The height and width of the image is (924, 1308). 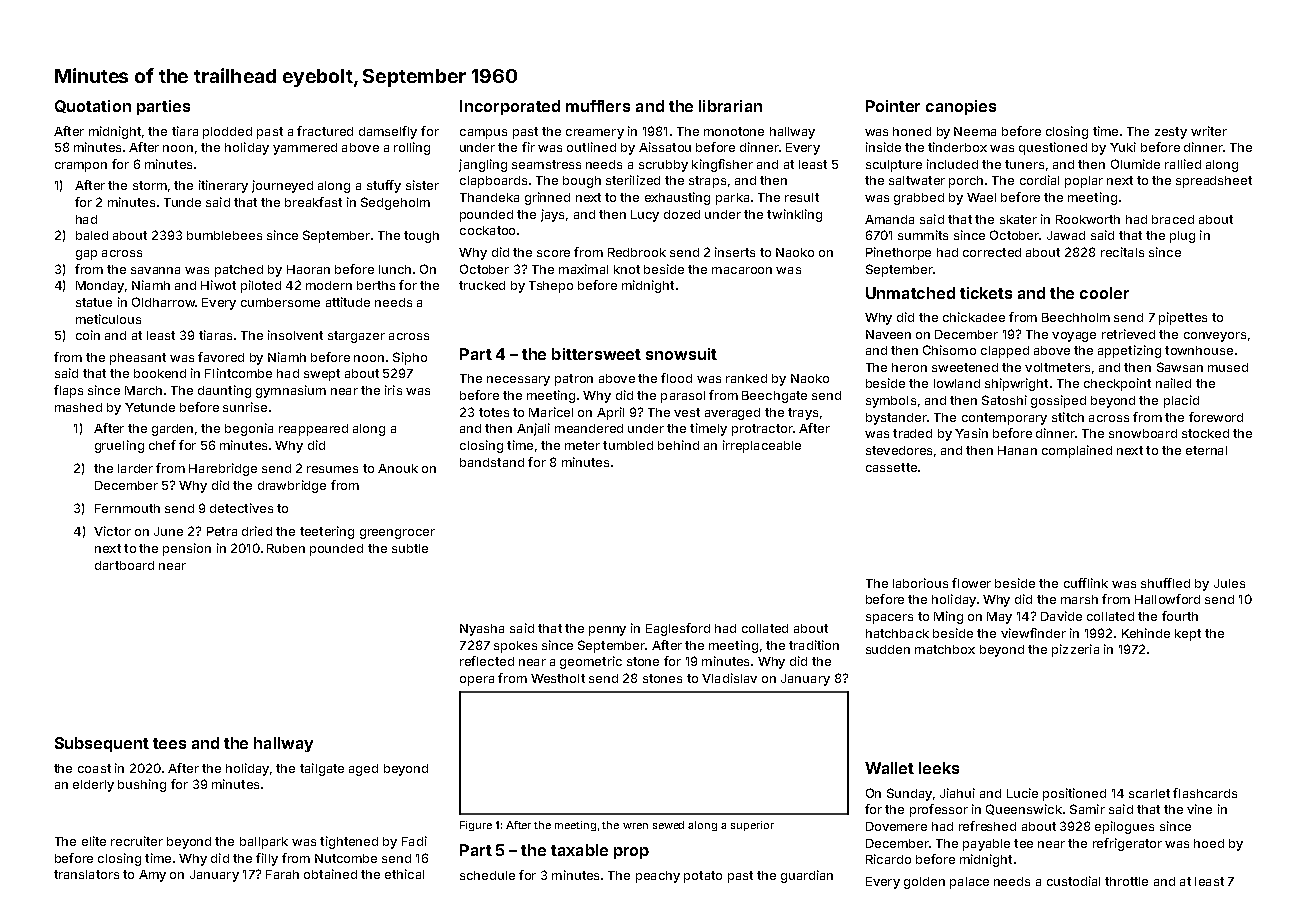 What do you see at coordinates (961, 107) in the image?
I see `canopies` at bounding box center [961, 107].
